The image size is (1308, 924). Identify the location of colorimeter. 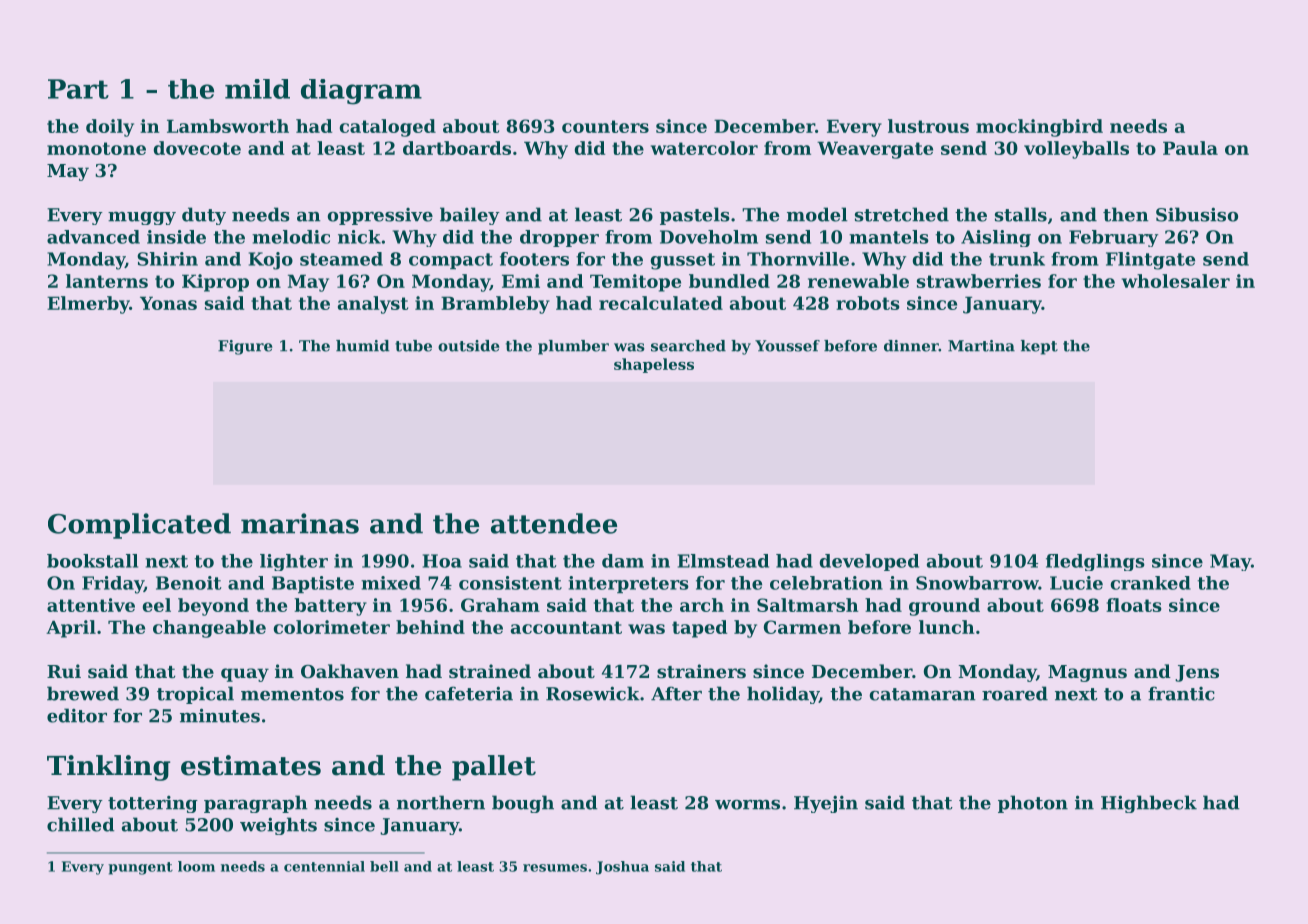
(332, 627).
